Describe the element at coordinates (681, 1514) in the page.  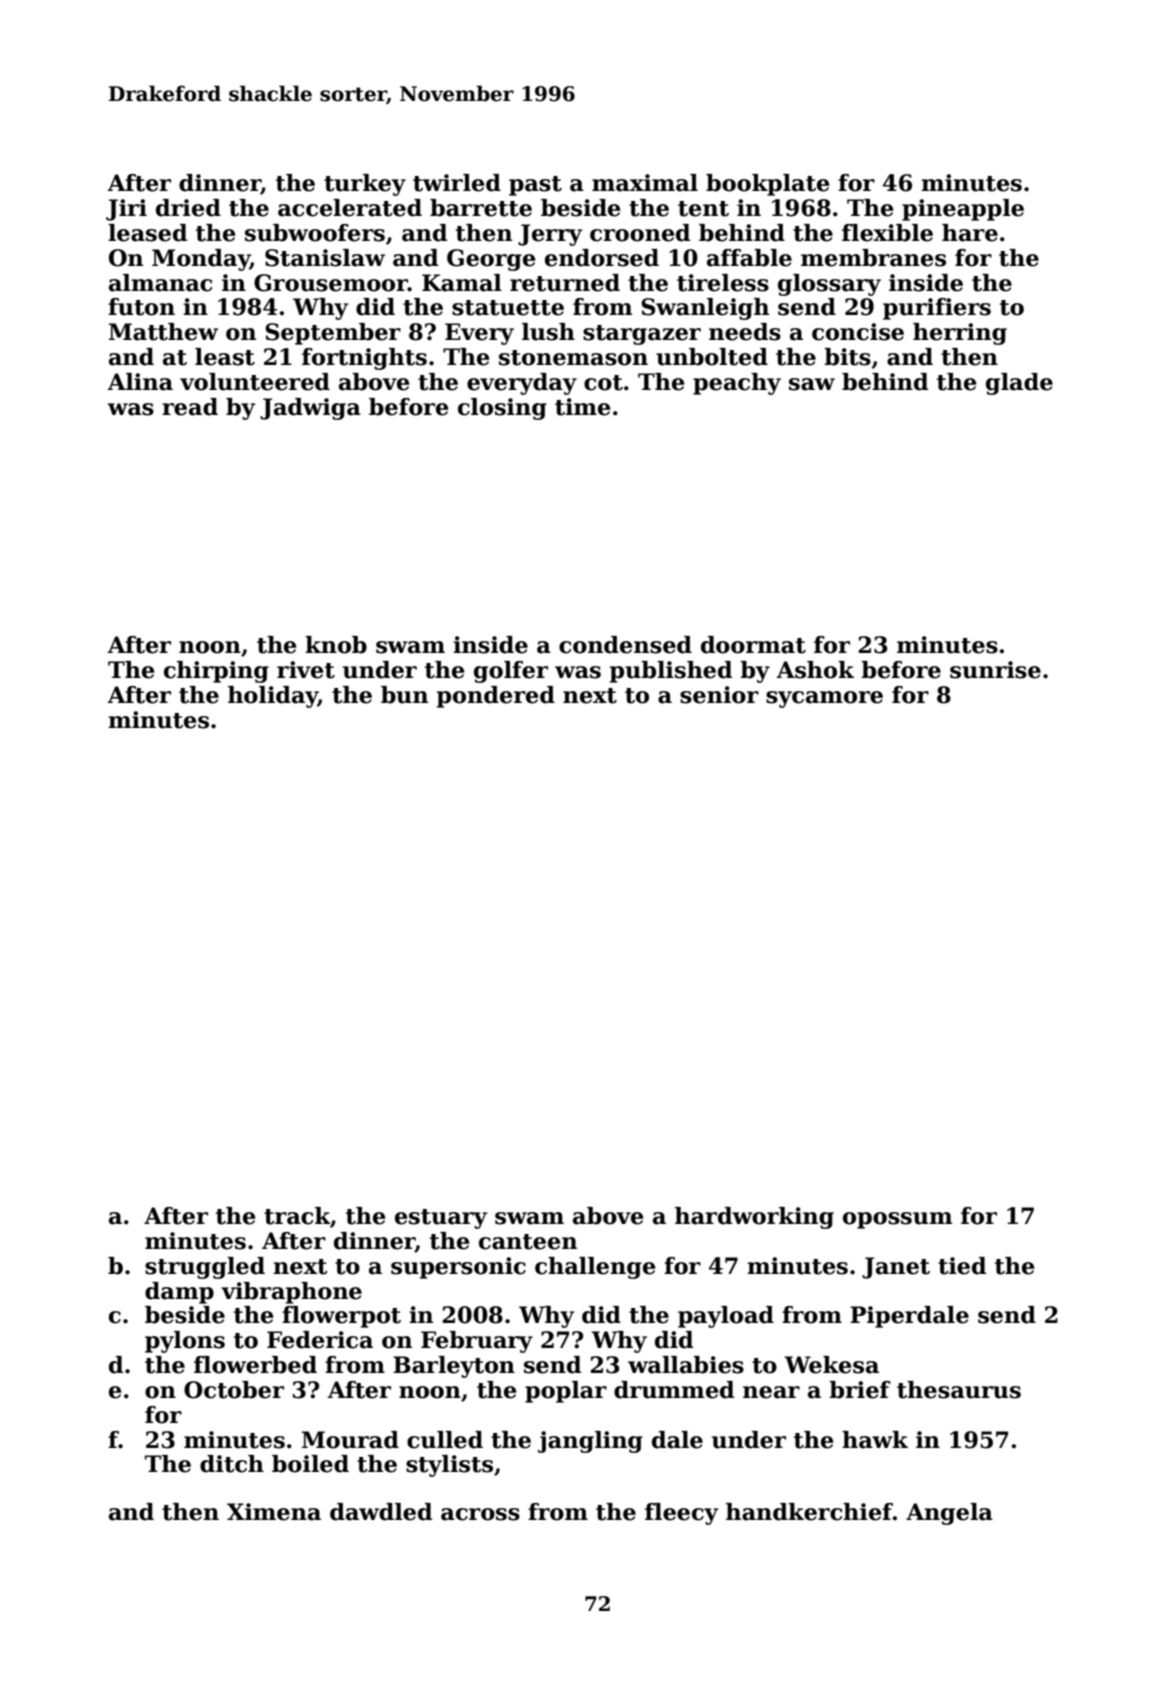
I see `fleecy` at that location.
